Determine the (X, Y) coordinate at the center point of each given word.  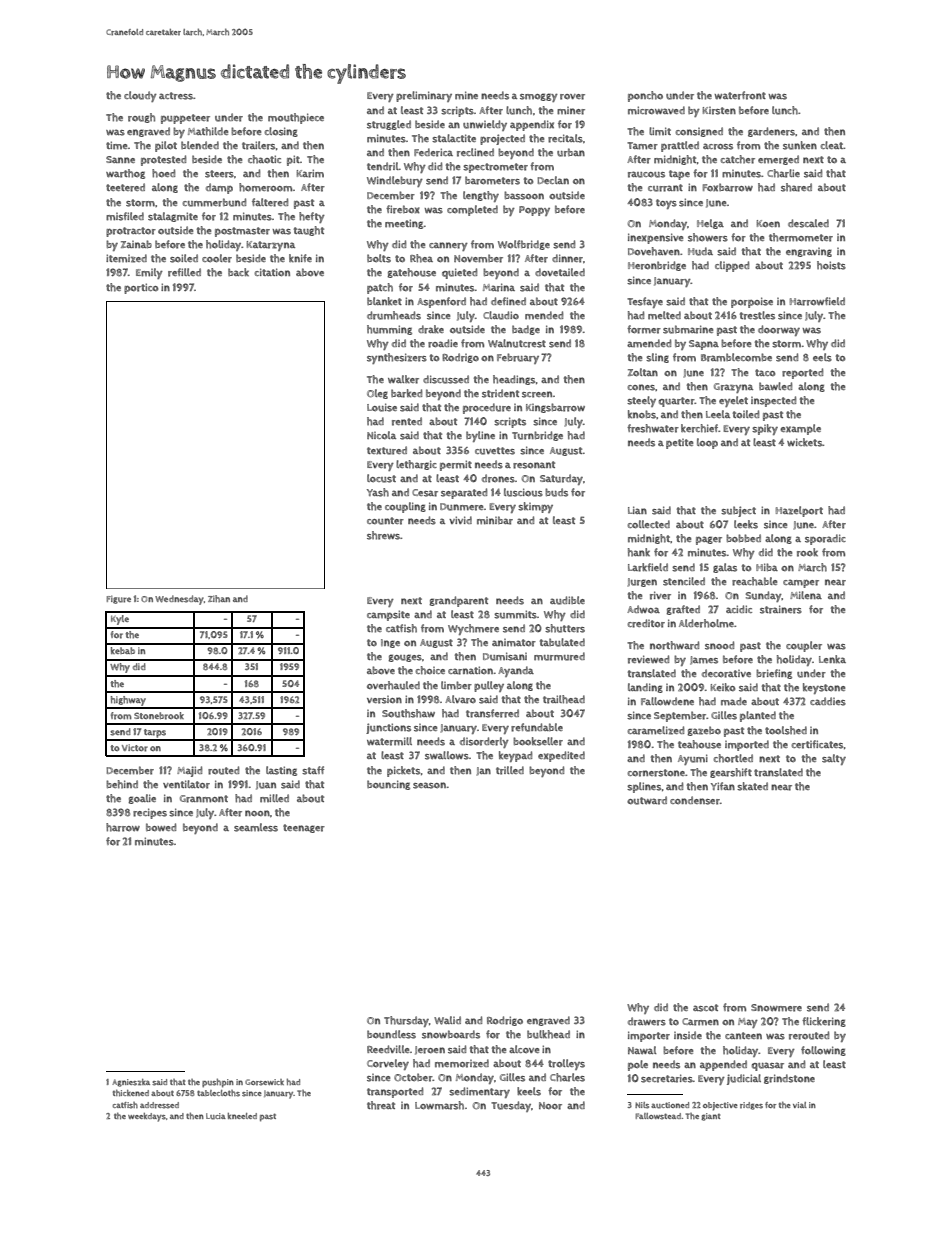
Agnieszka (131, 1083)
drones (498, 478)
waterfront (740, 95)
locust (381, 478)
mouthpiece (296, 118)
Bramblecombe (736, 357)
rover (572, 97)
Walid (447, 1020)
